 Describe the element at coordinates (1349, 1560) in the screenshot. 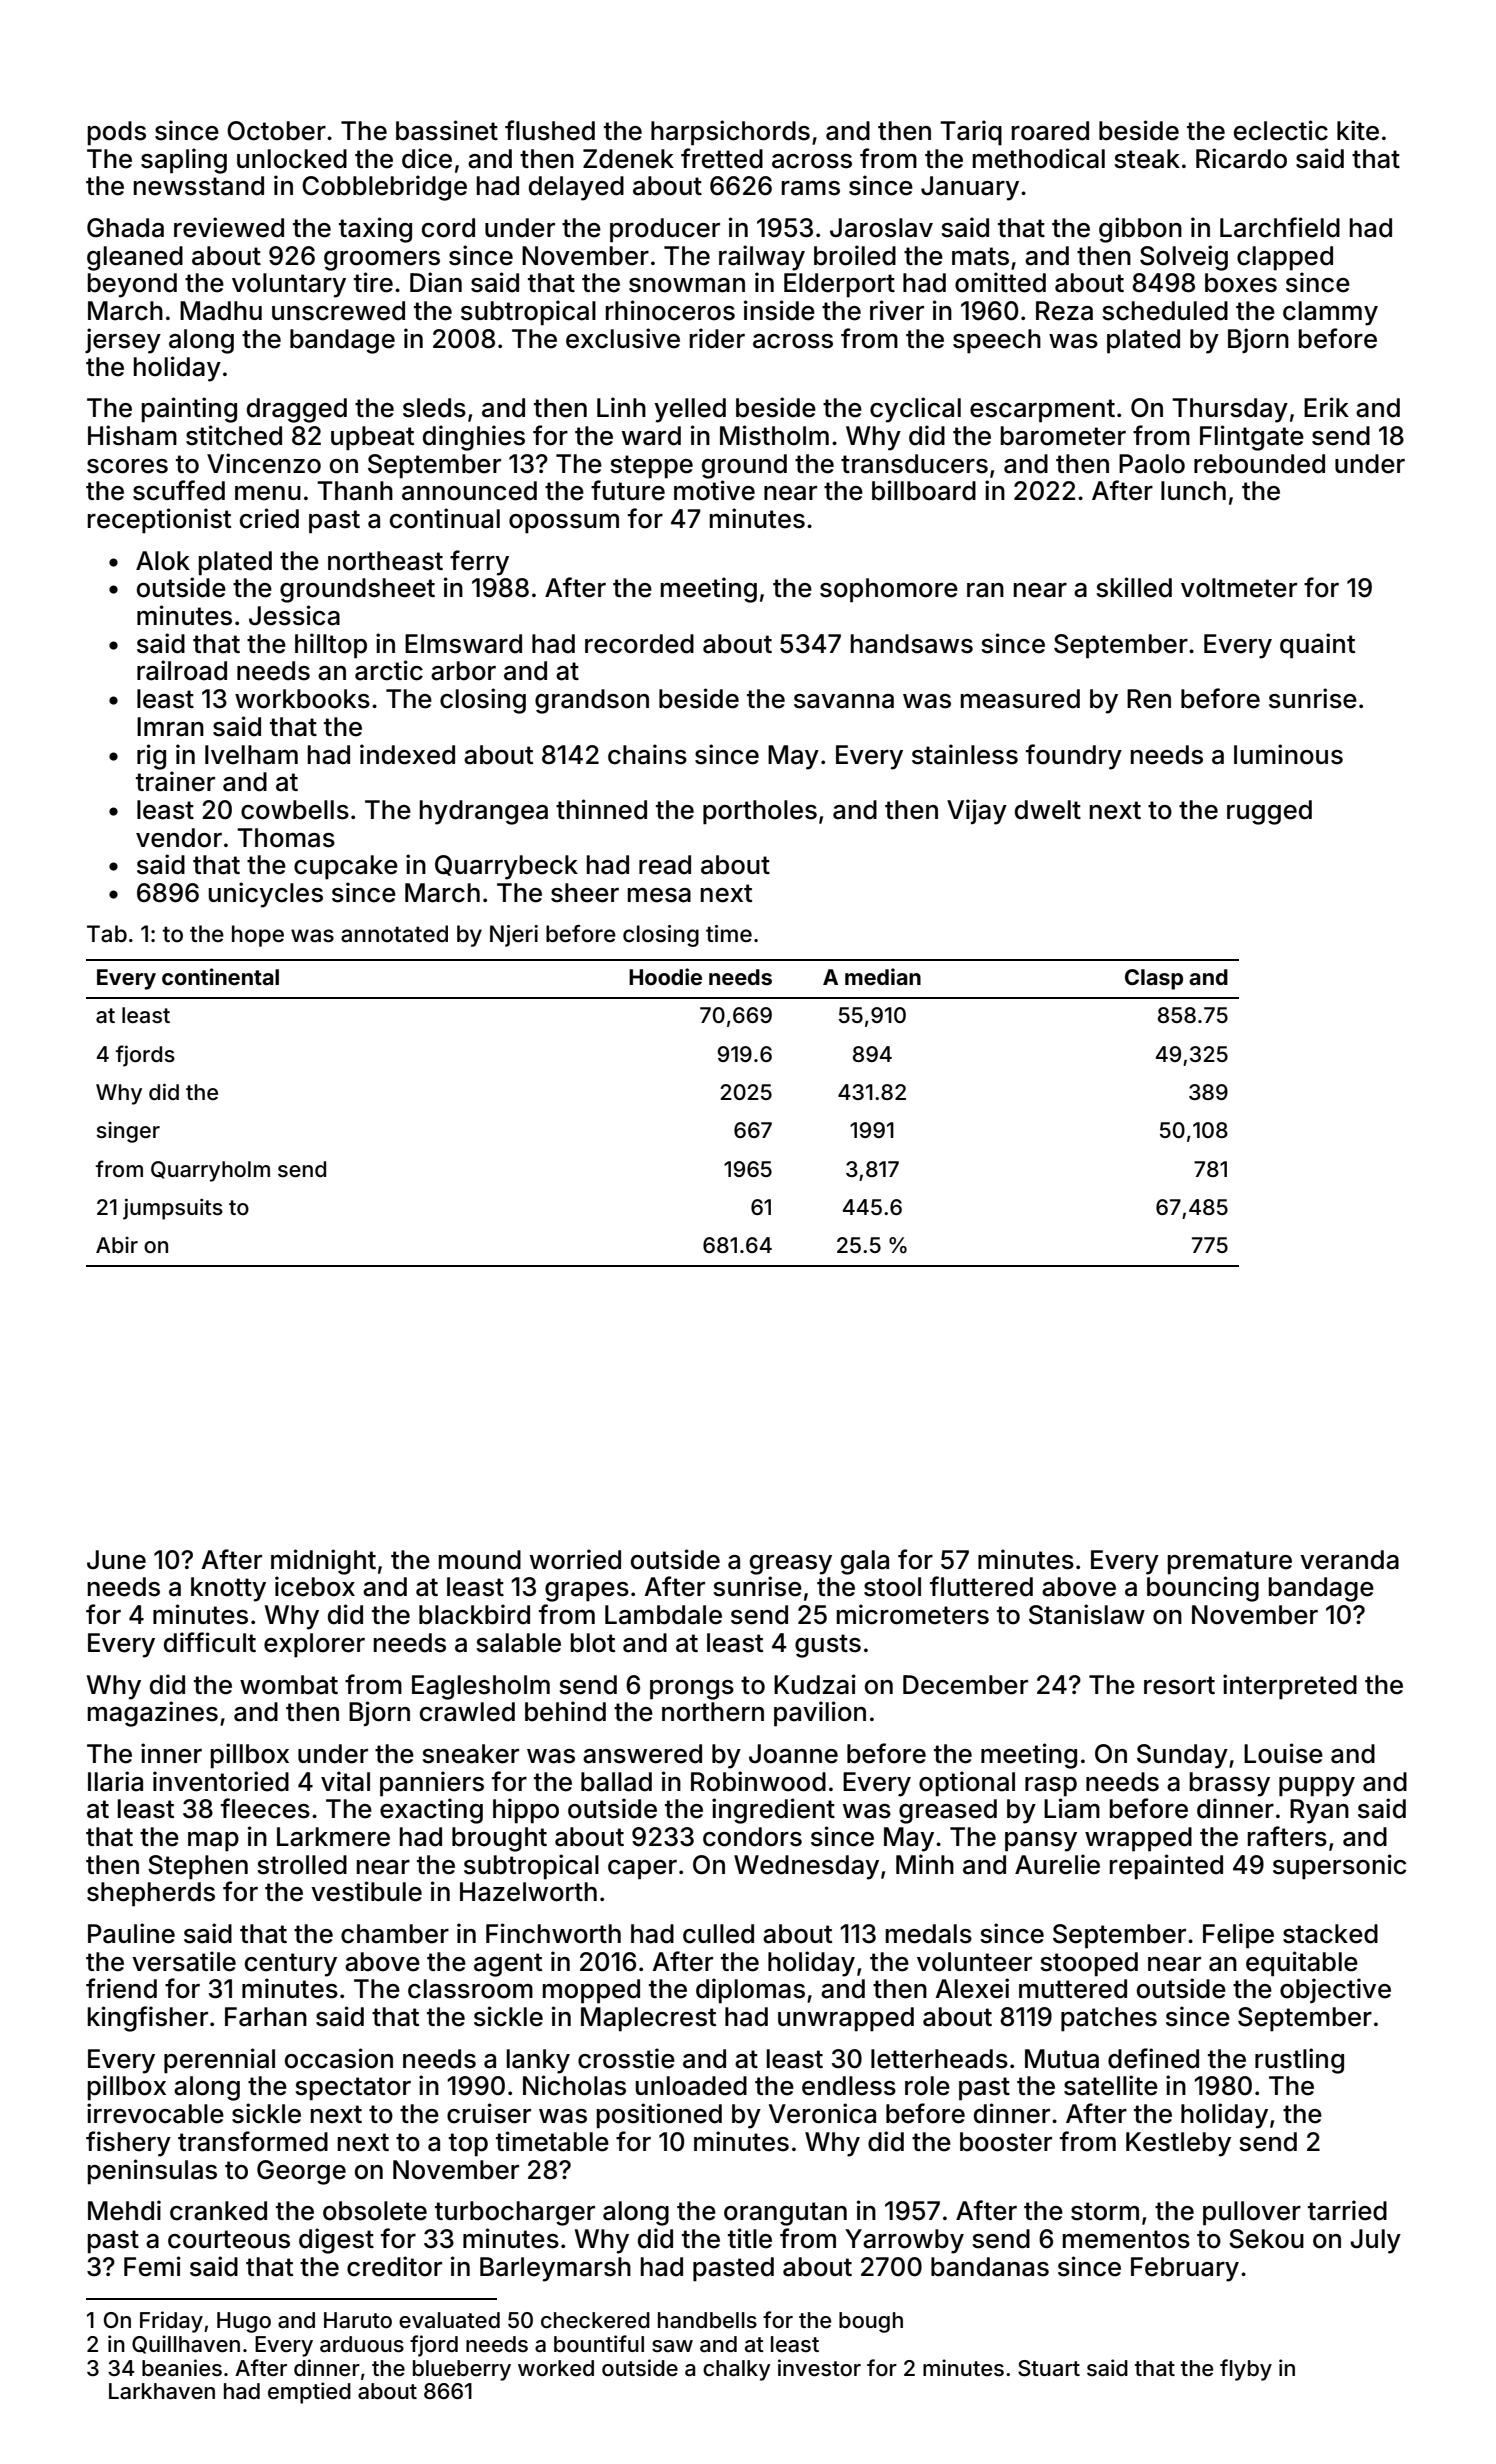

I see `veranda` at that location.
